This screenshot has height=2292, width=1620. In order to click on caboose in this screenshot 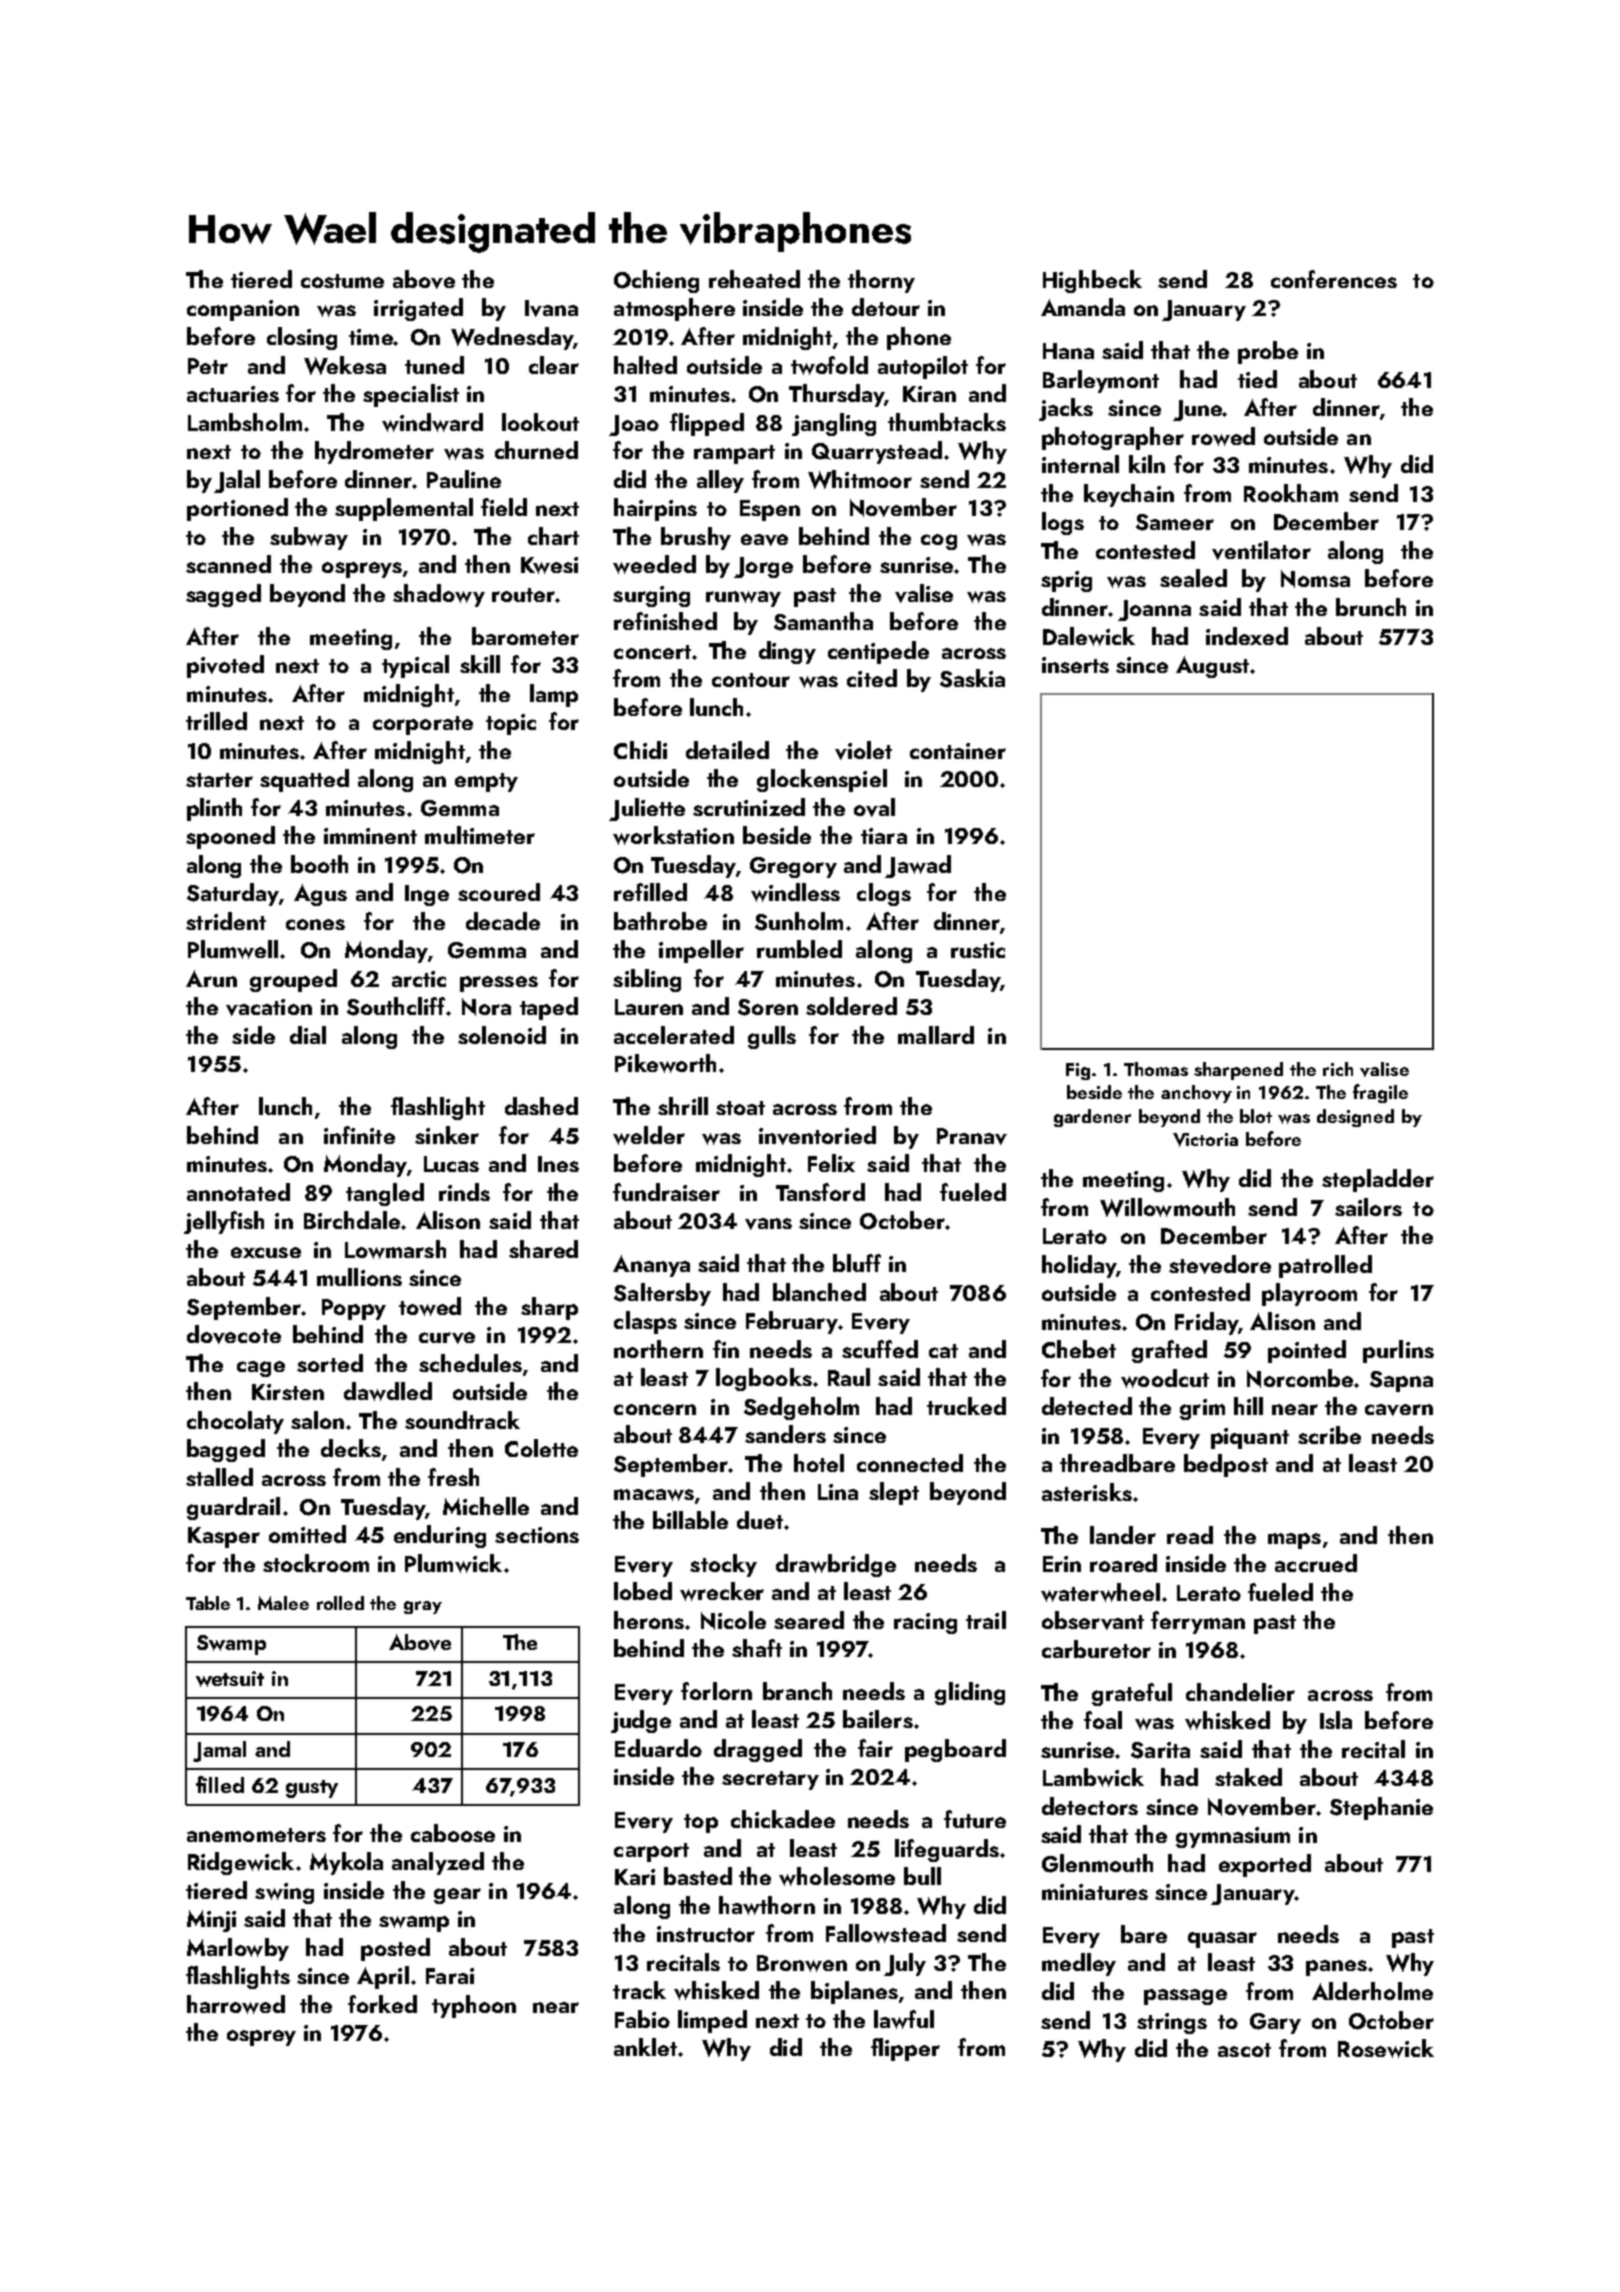, I will do `click(453, 1833)`.
